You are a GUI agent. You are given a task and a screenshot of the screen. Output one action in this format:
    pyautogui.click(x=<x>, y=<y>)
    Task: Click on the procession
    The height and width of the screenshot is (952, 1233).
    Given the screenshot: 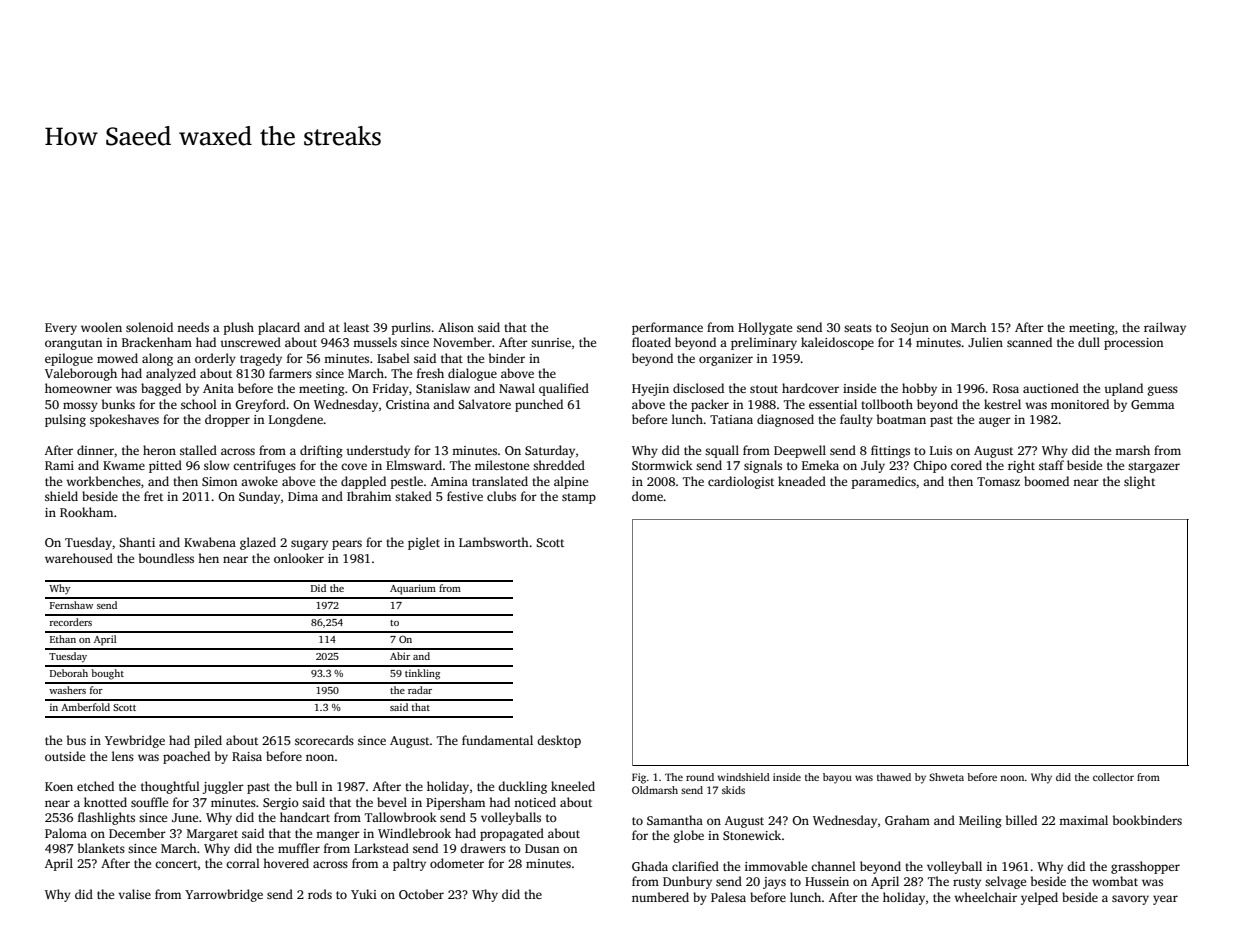 What is the action you would take?
    pyautogui.click(x=1133, y=344)
